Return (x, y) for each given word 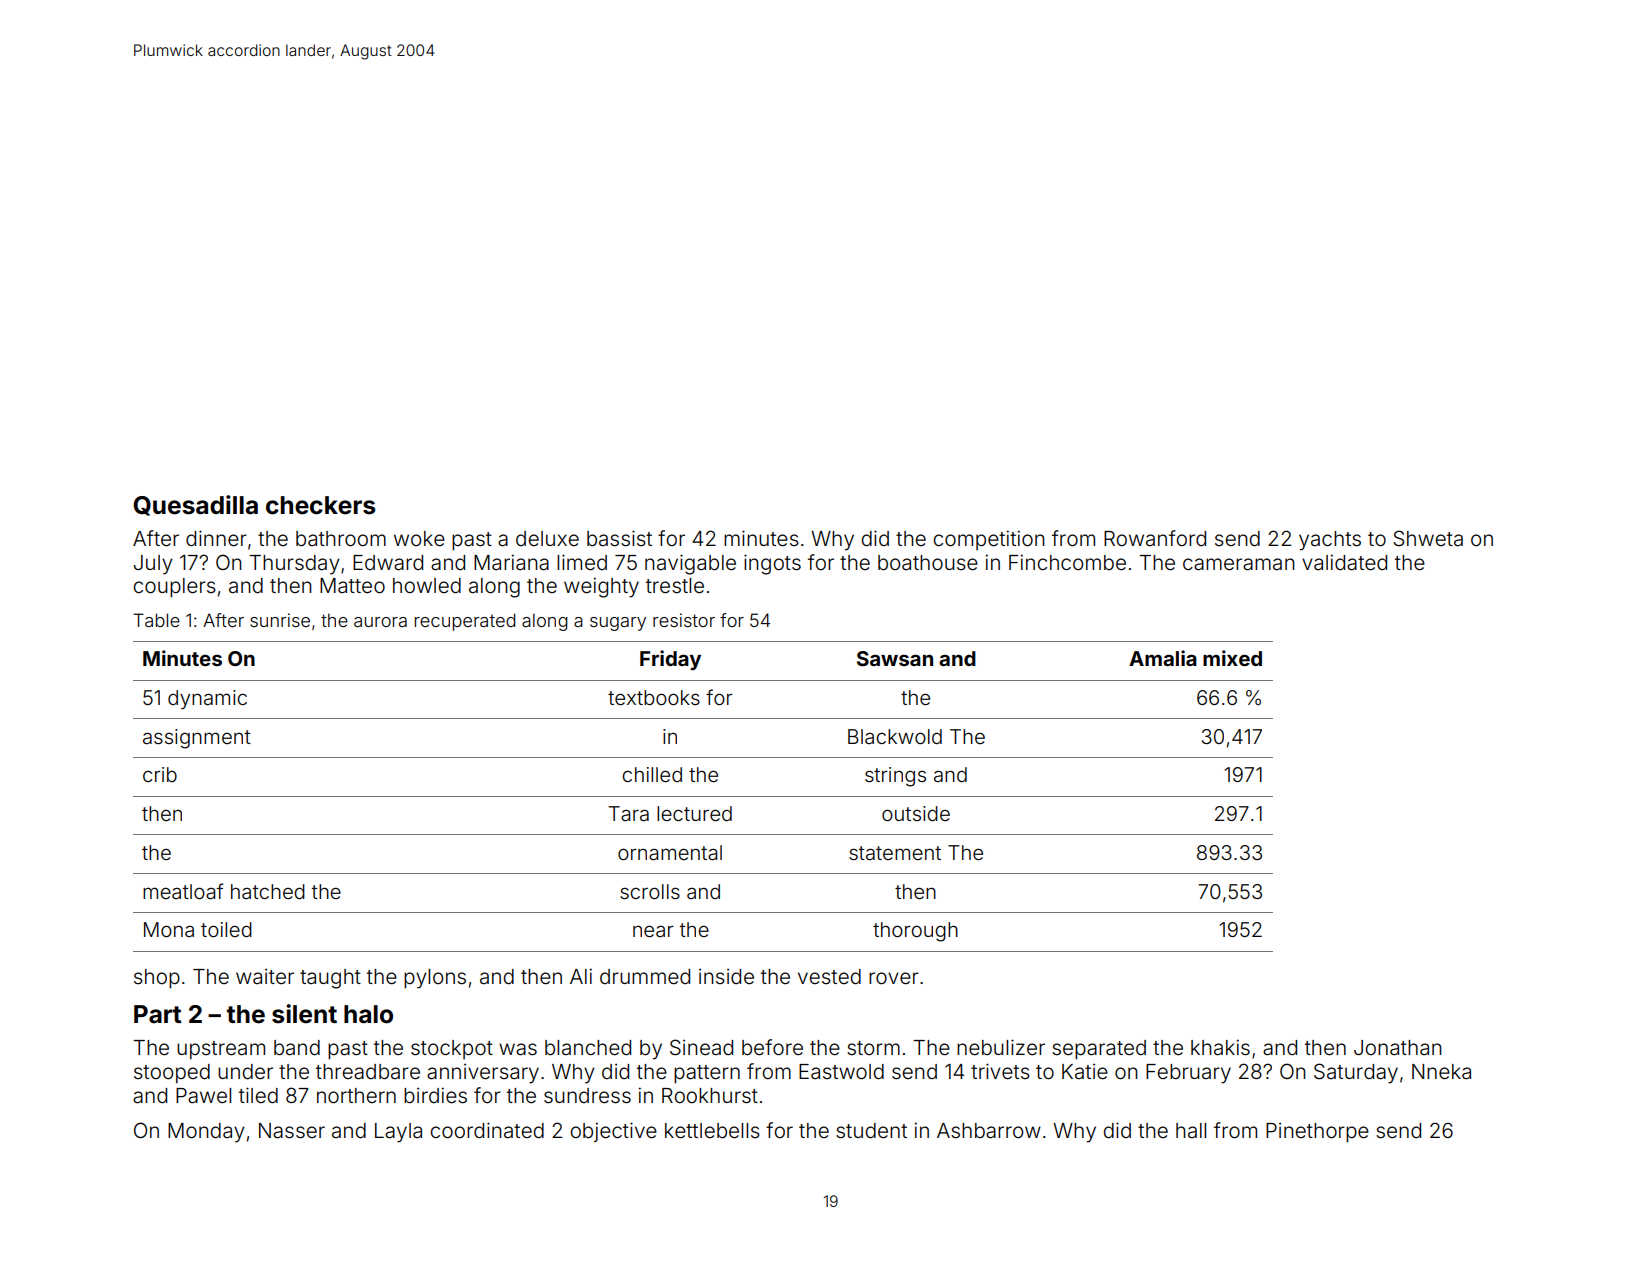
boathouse (928, 563)
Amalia (1163, 658)
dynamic (207, 699)
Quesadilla (195, 505)
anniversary (483, 1074)
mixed (1232, 658)
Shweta (1428, 538)
